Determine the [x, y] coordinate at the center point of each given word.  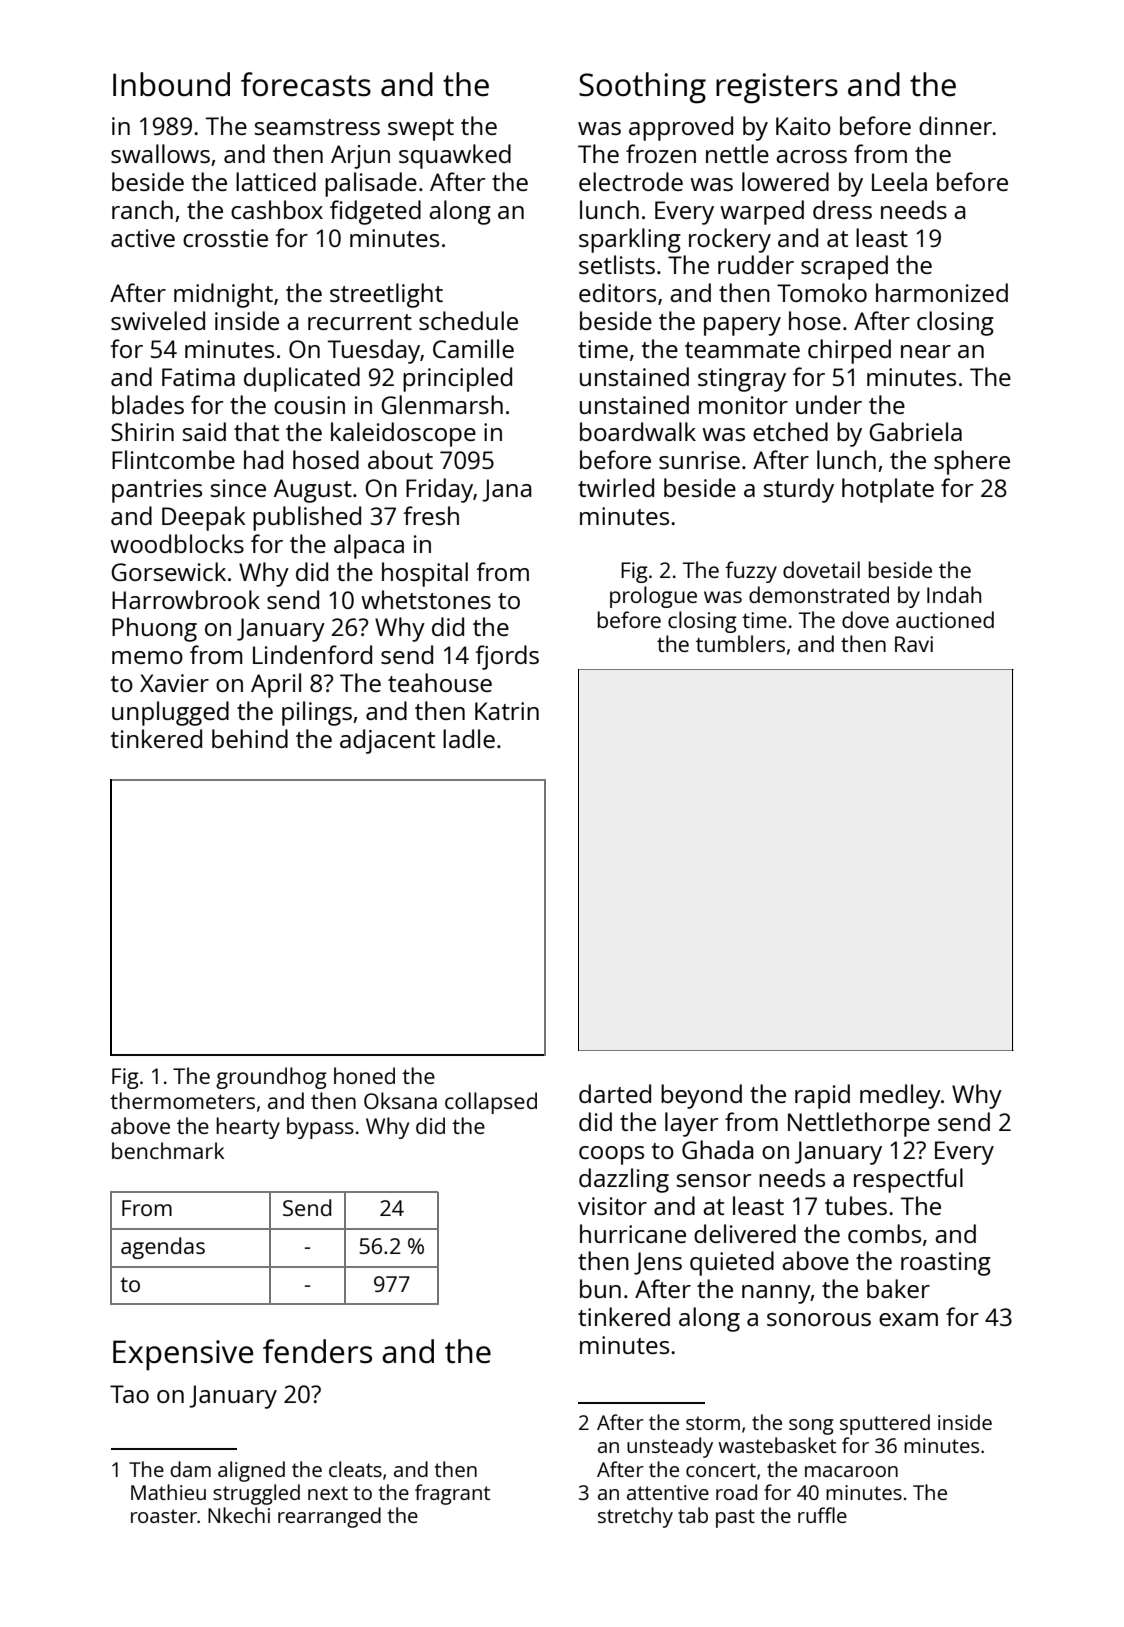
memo [147, 657]
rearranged [329, 1517]
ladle [469, 738]
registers [777, 88]
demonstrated [819, 594]
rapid [822, 1096]
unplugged [170, 713]
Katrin [507, 711]
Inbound [171, 84]
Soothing [642, 88]
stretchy [635, 1517]
